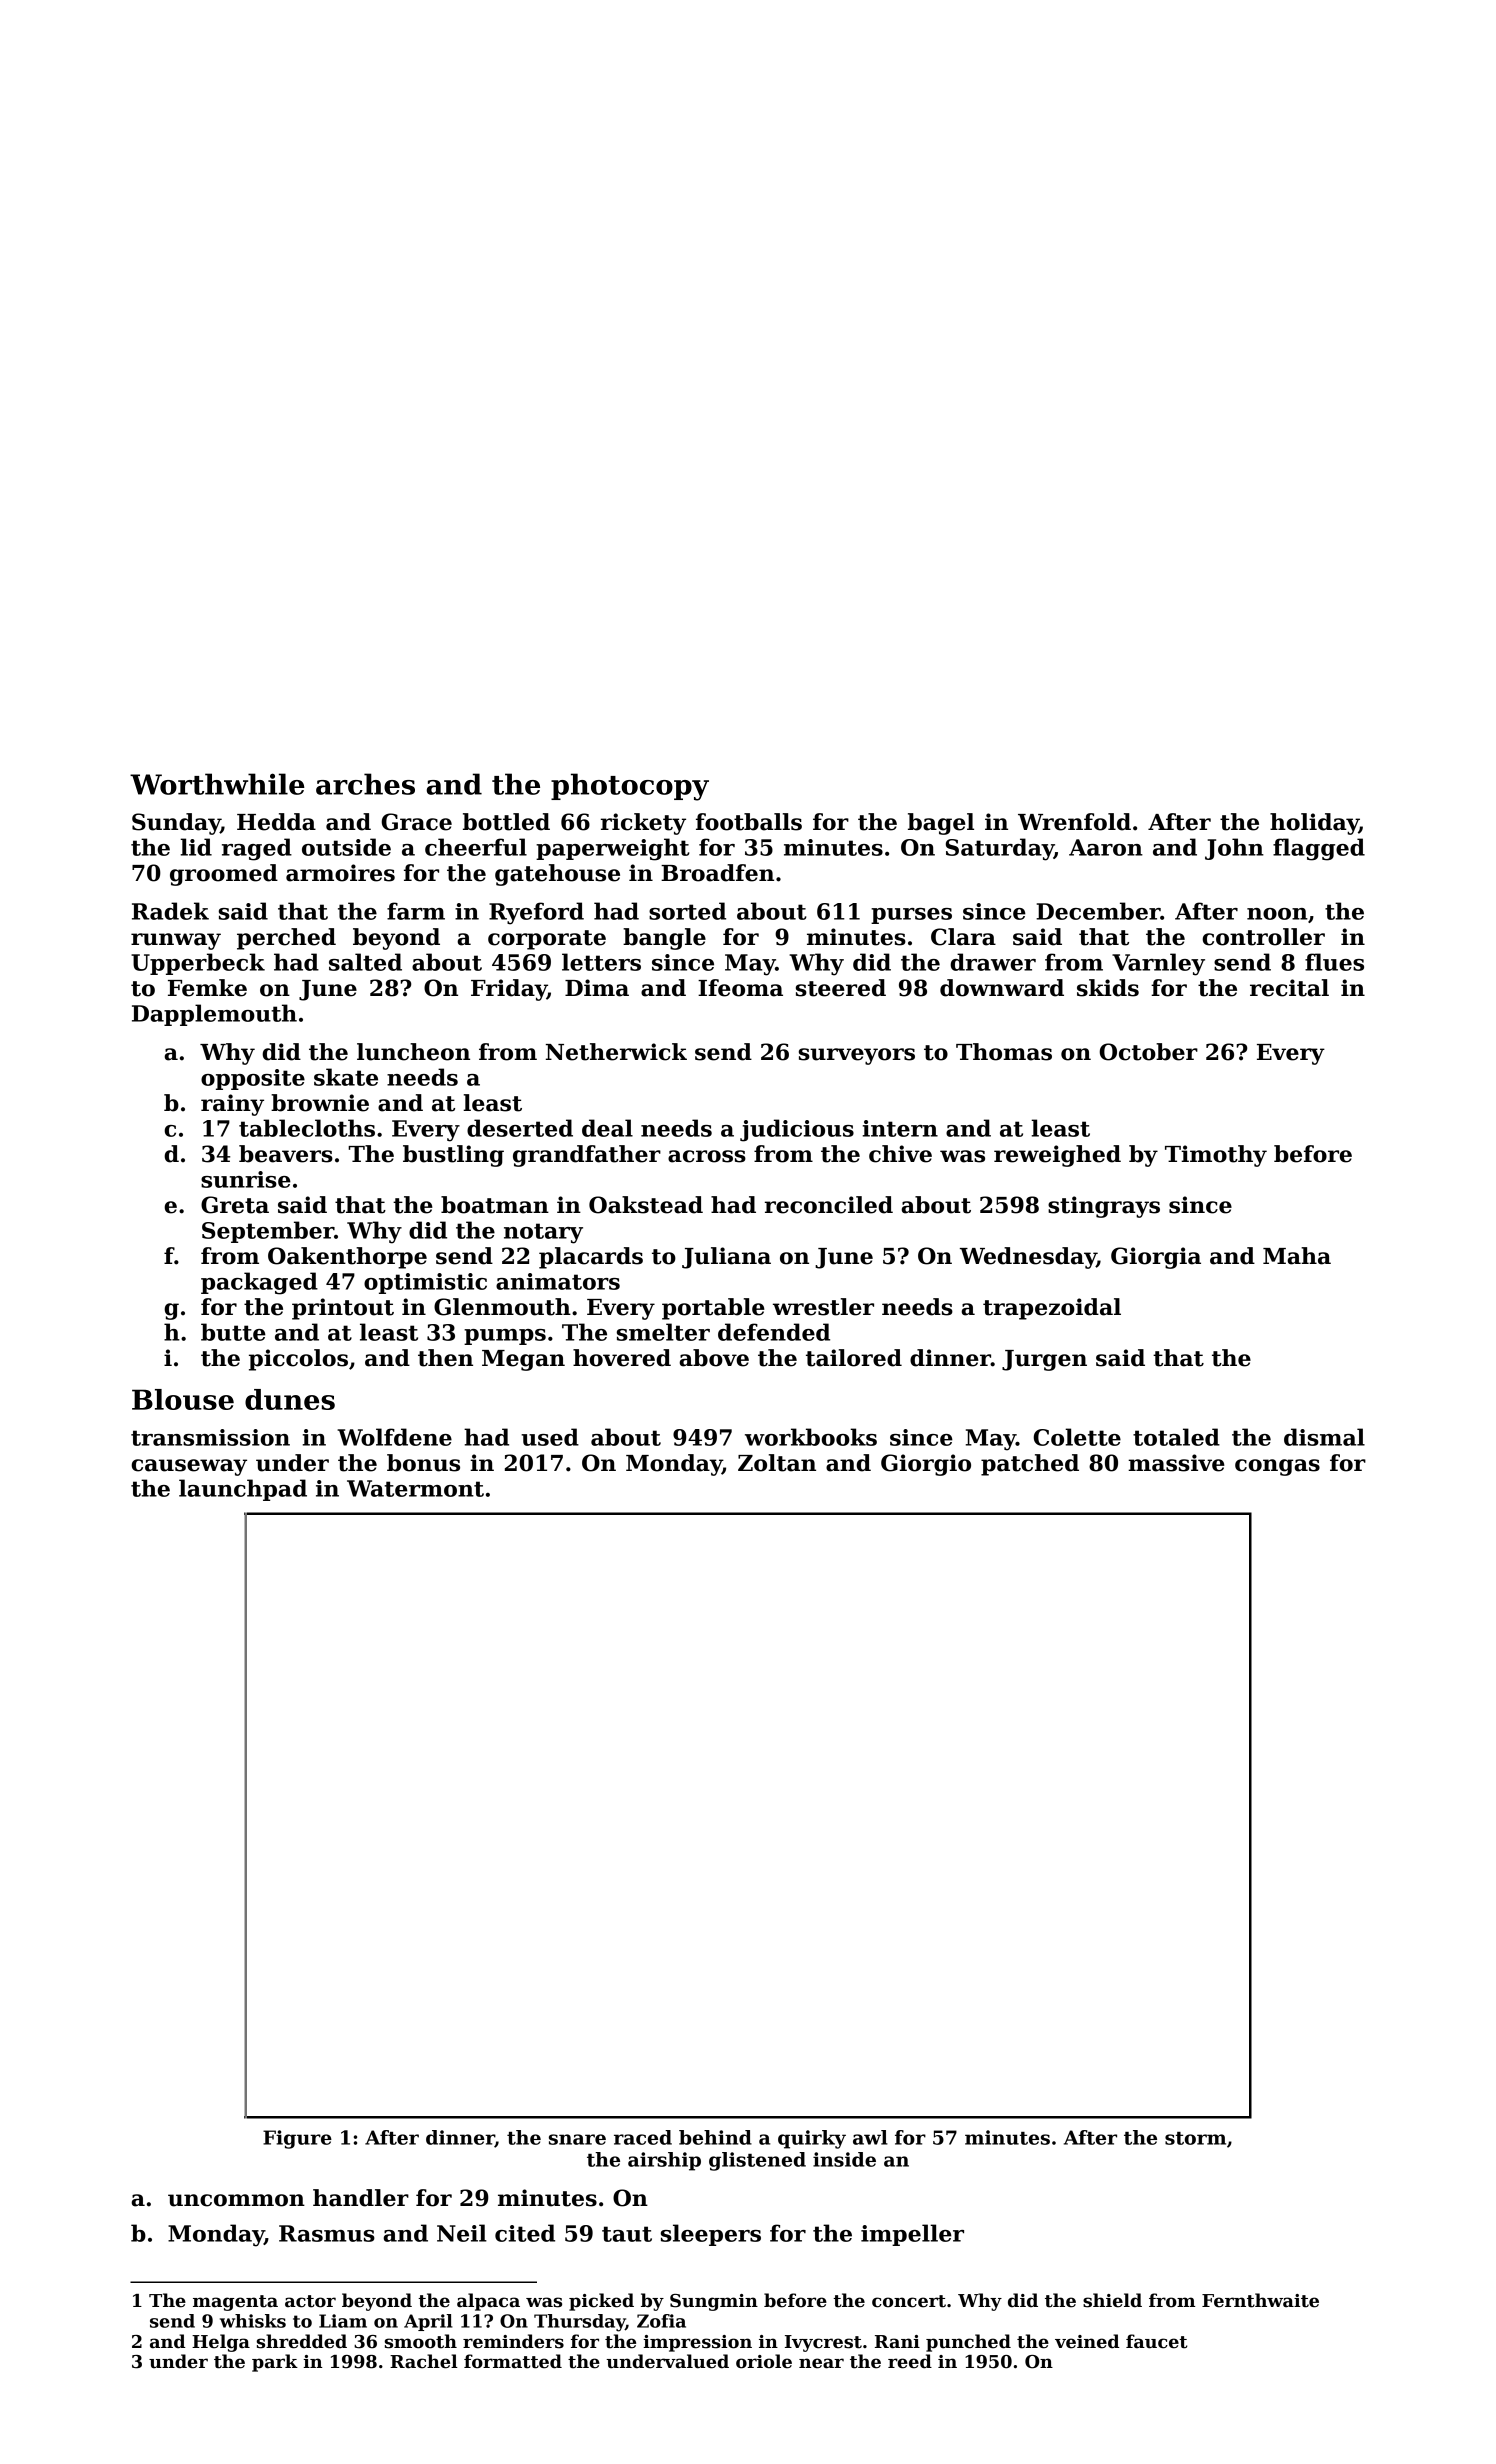 The image size is (1496, 2464). Describe the element at coordinates (1195, 2138) in the page. I see `storm` at that location.
